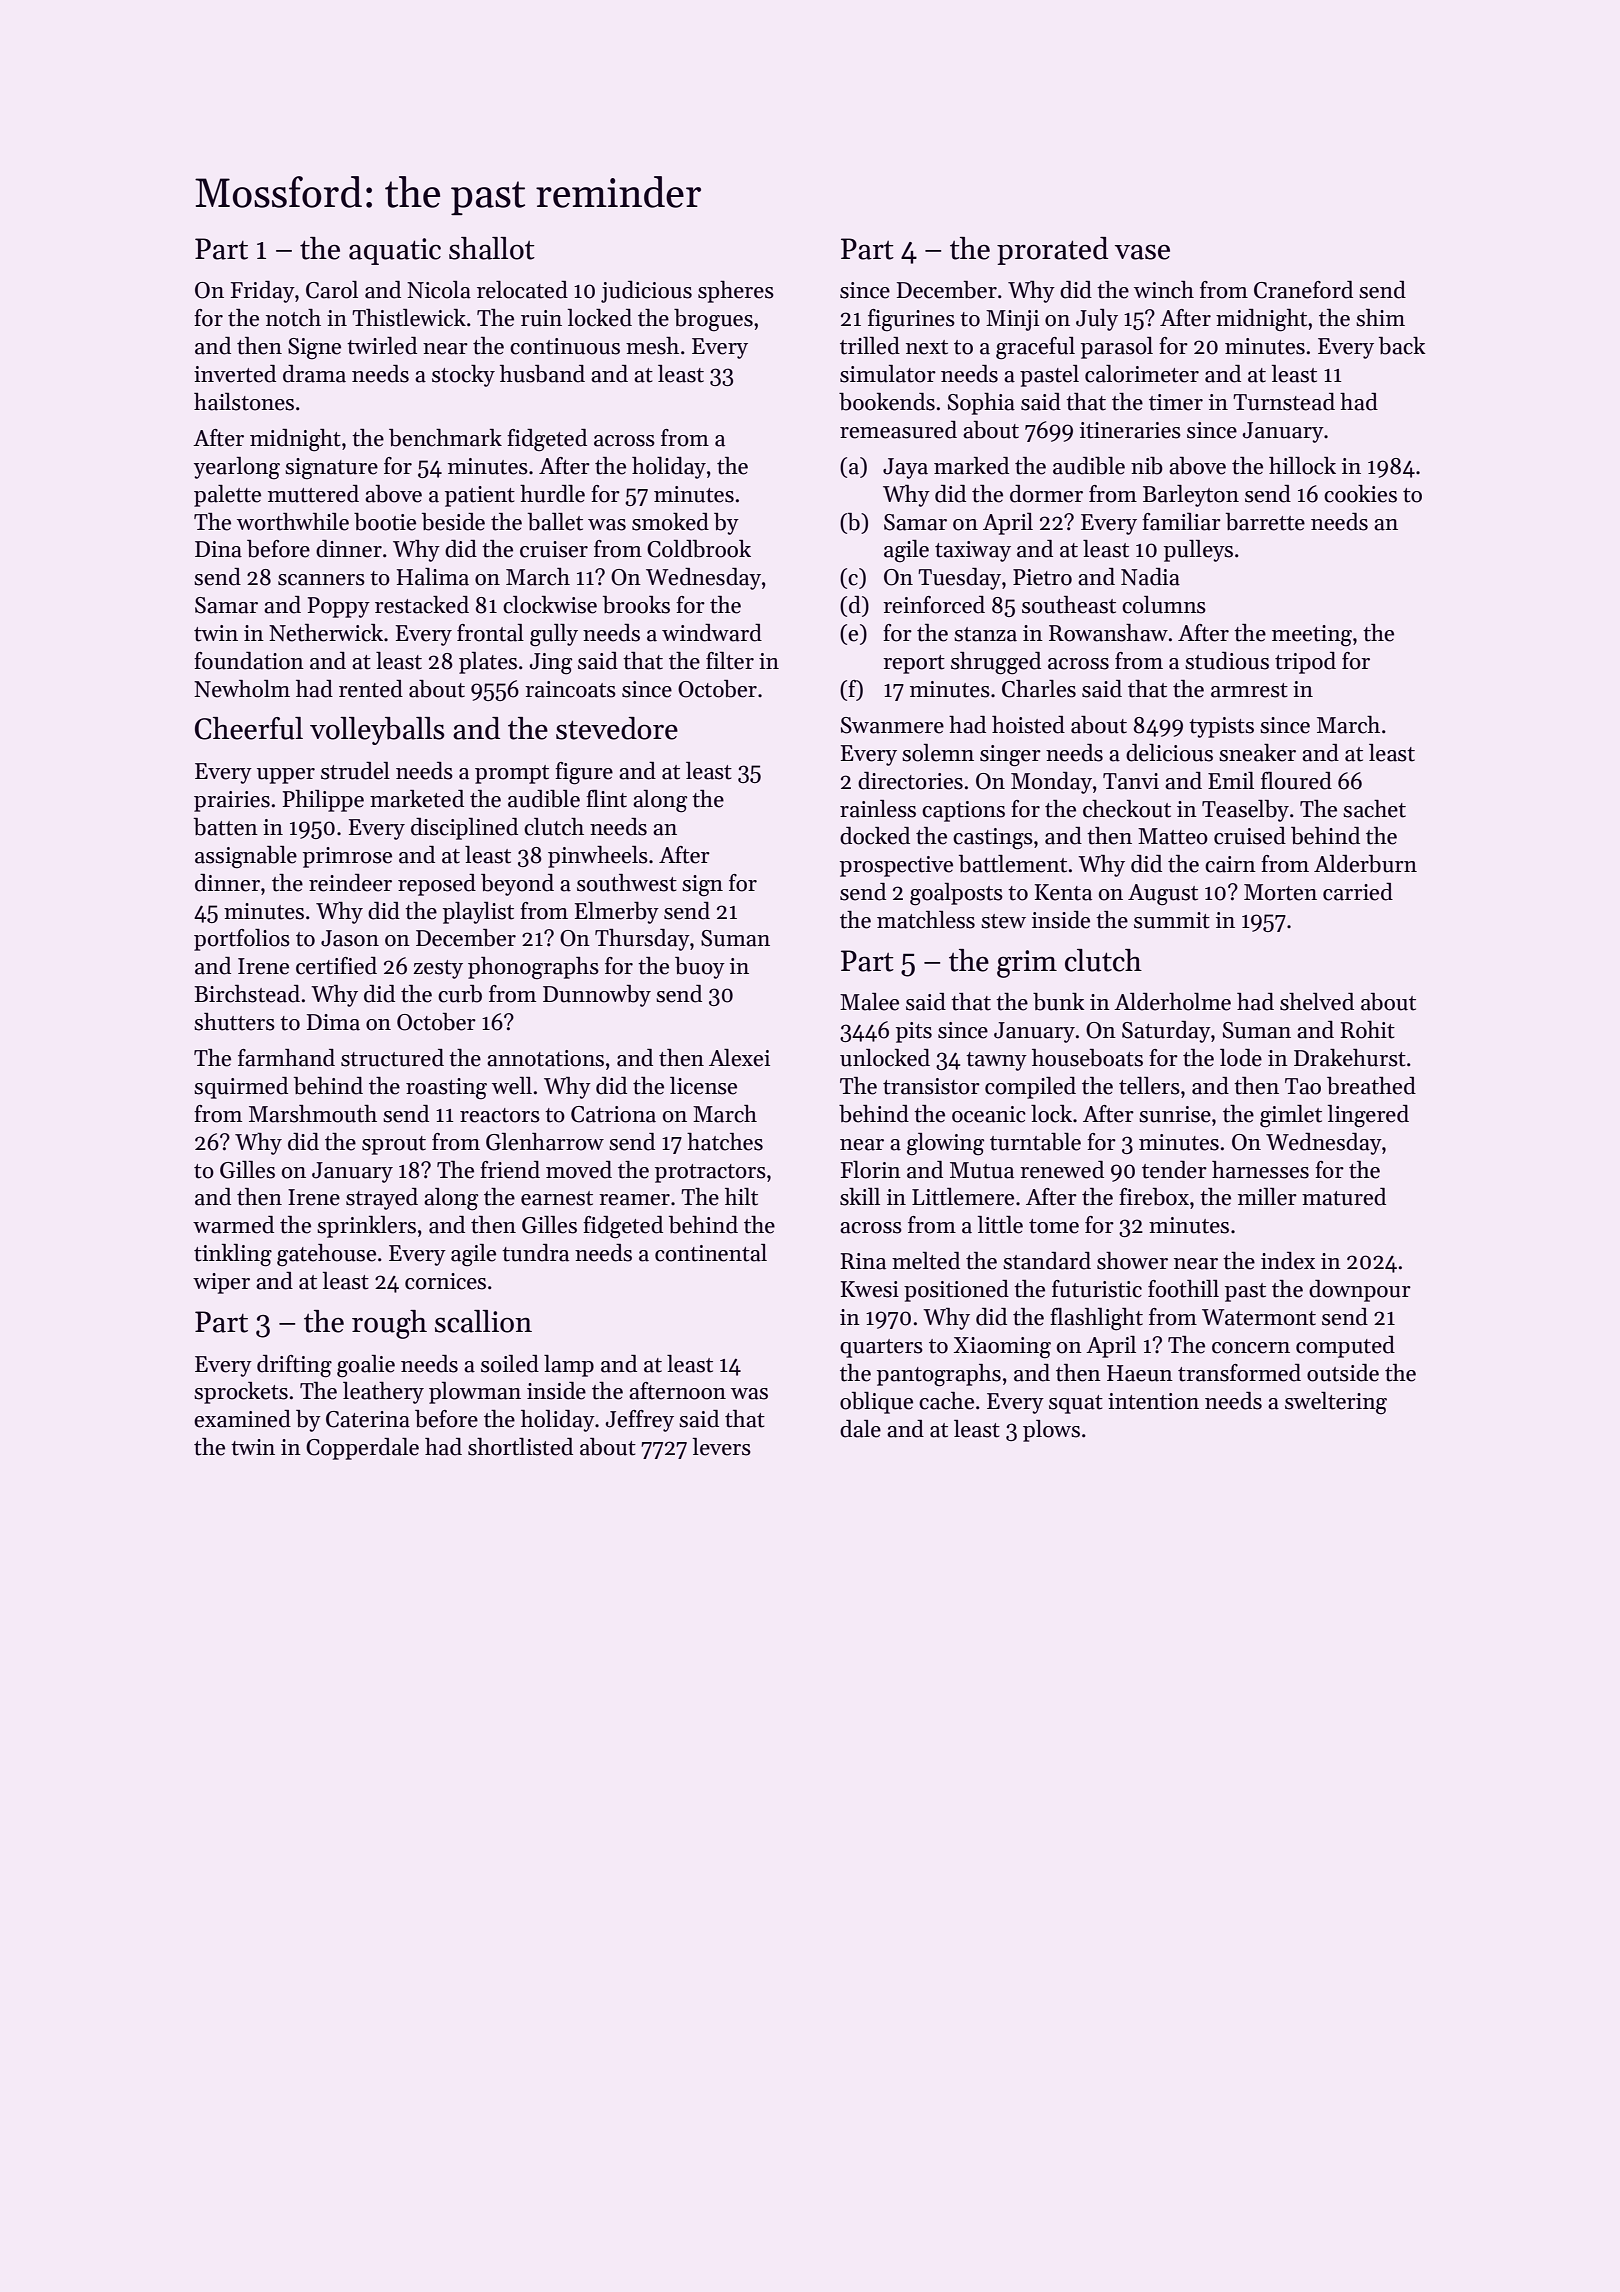  I want to click on ruin, so click(541, 318).
